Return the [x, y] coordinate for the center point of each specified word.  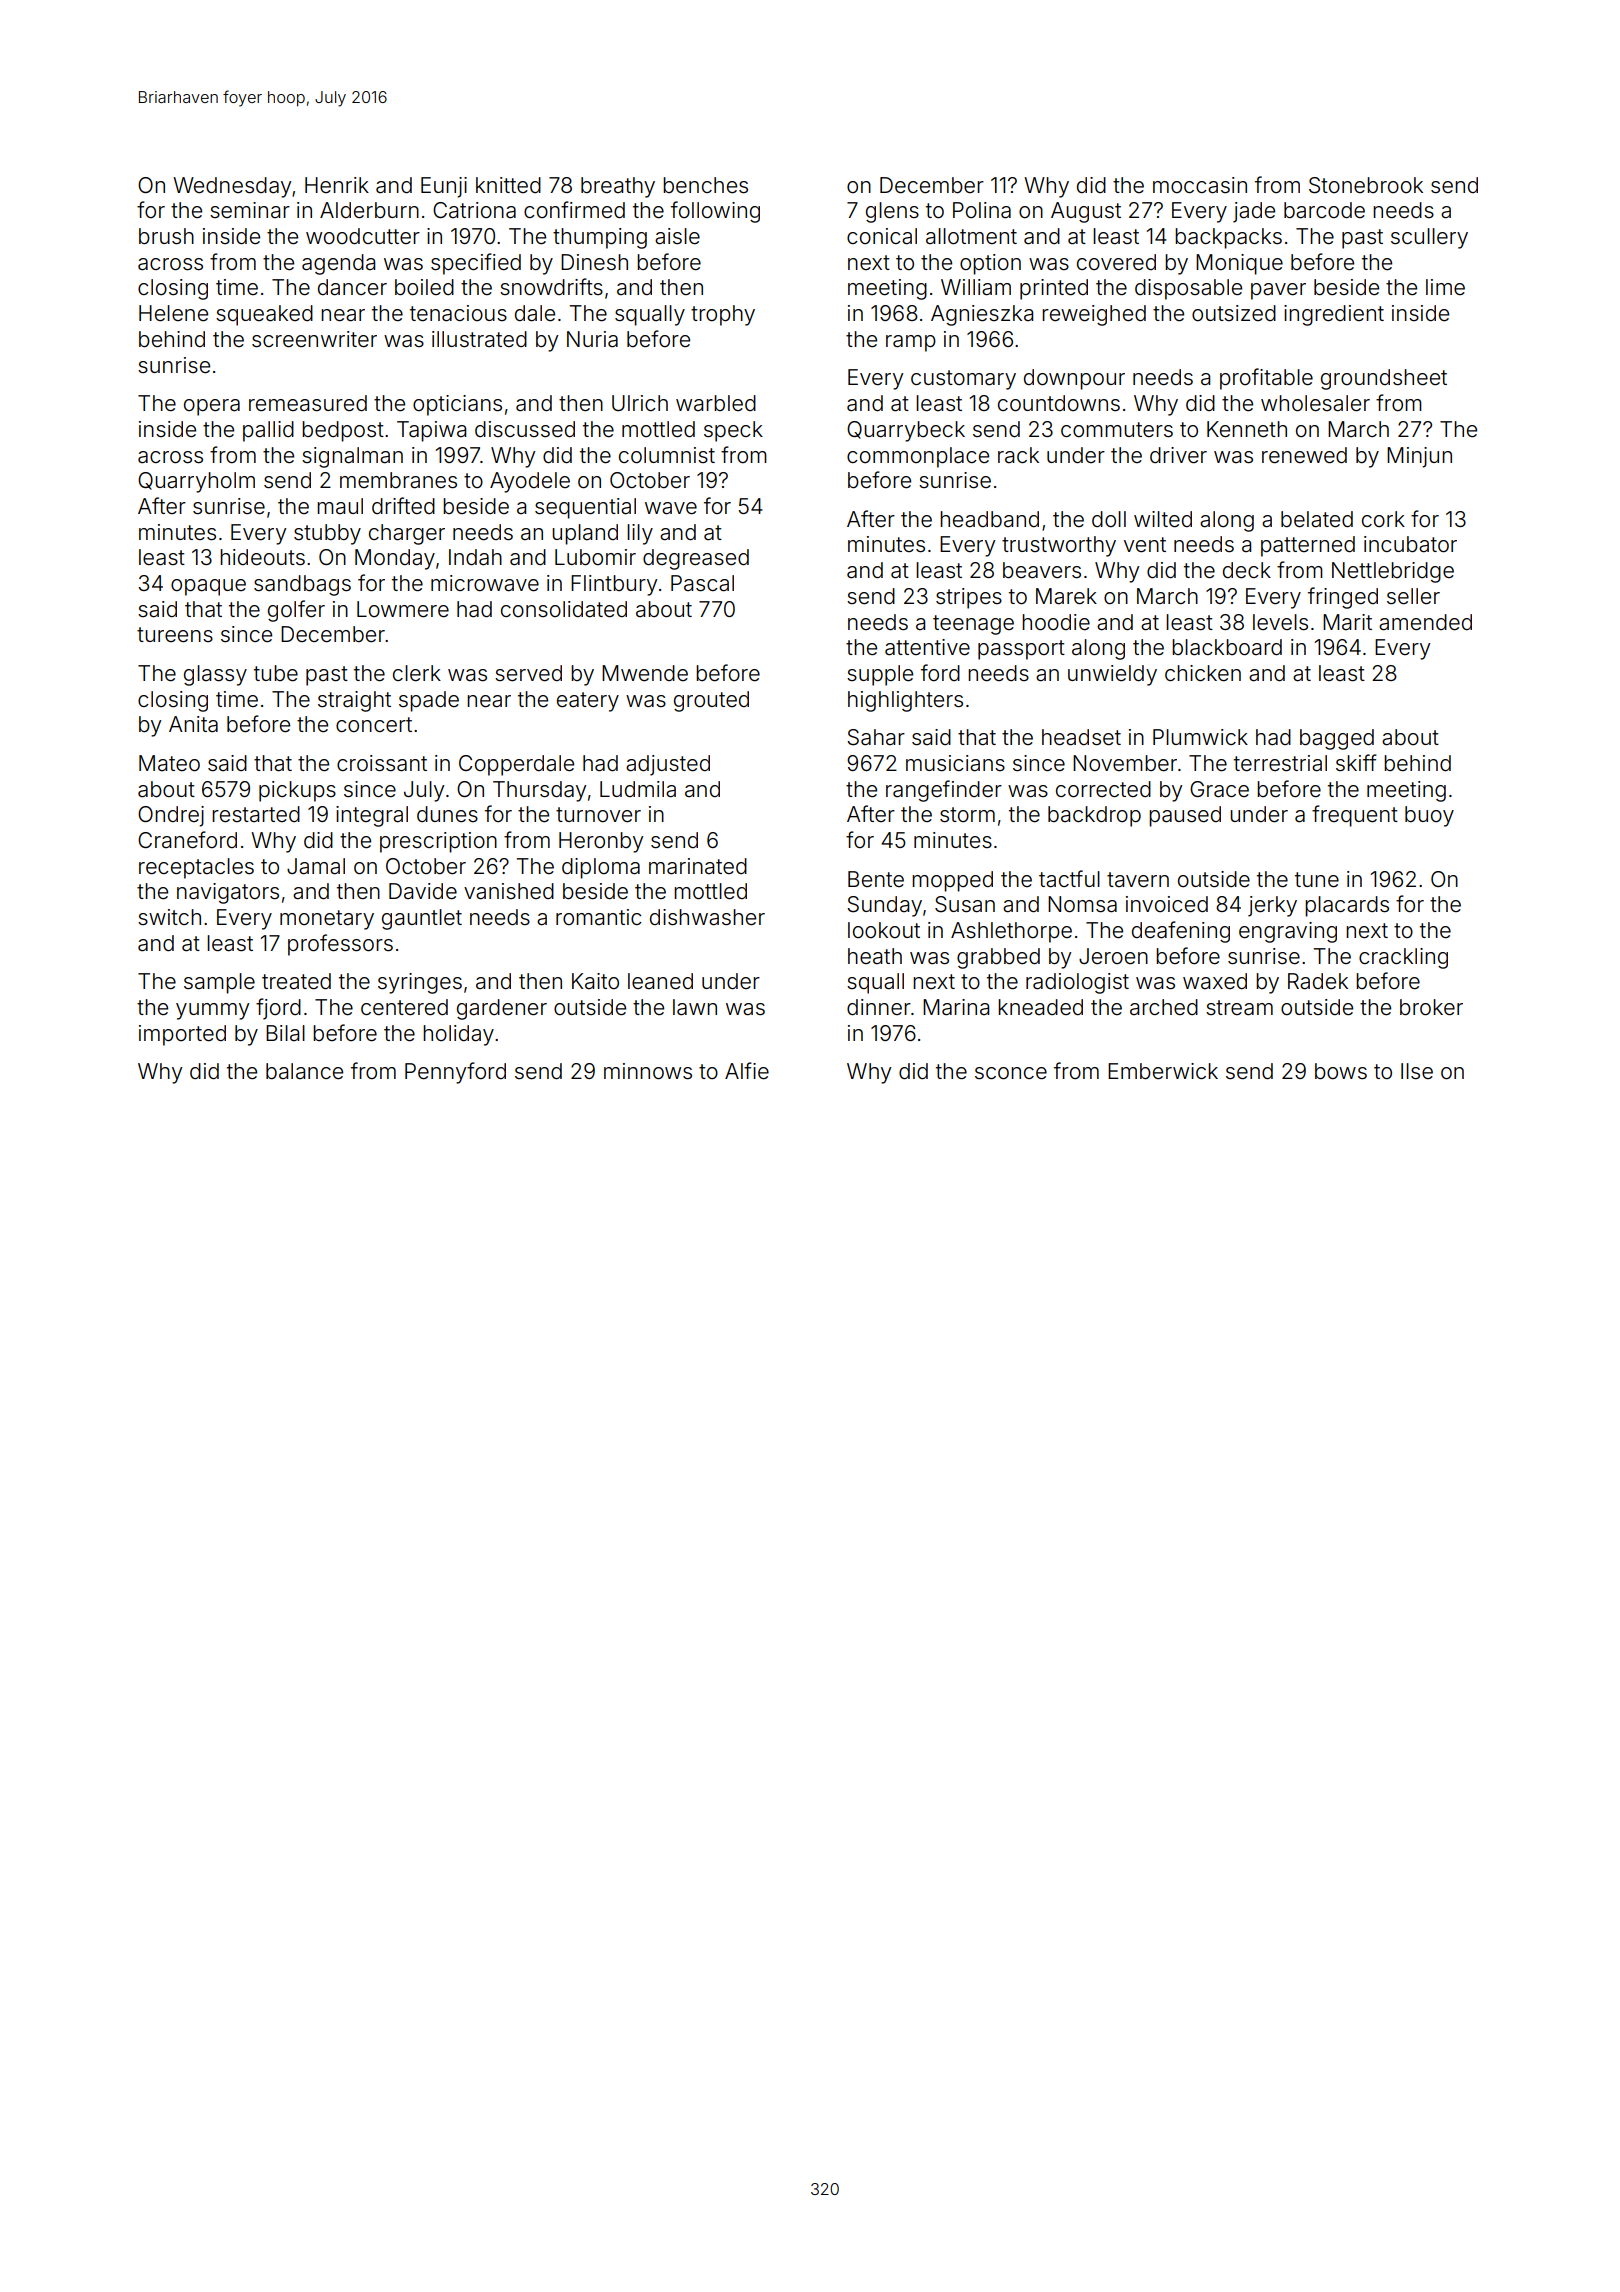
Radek [1318, 981]
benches [705, 185]
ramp [911, 343]
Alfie [747, 1071]
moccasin [1200, 185]
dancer [352, 287]
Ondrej [171, 816]
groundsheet [1384, 379]
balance [304, 1071]
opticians [457, 405]
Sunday [884, 906]
